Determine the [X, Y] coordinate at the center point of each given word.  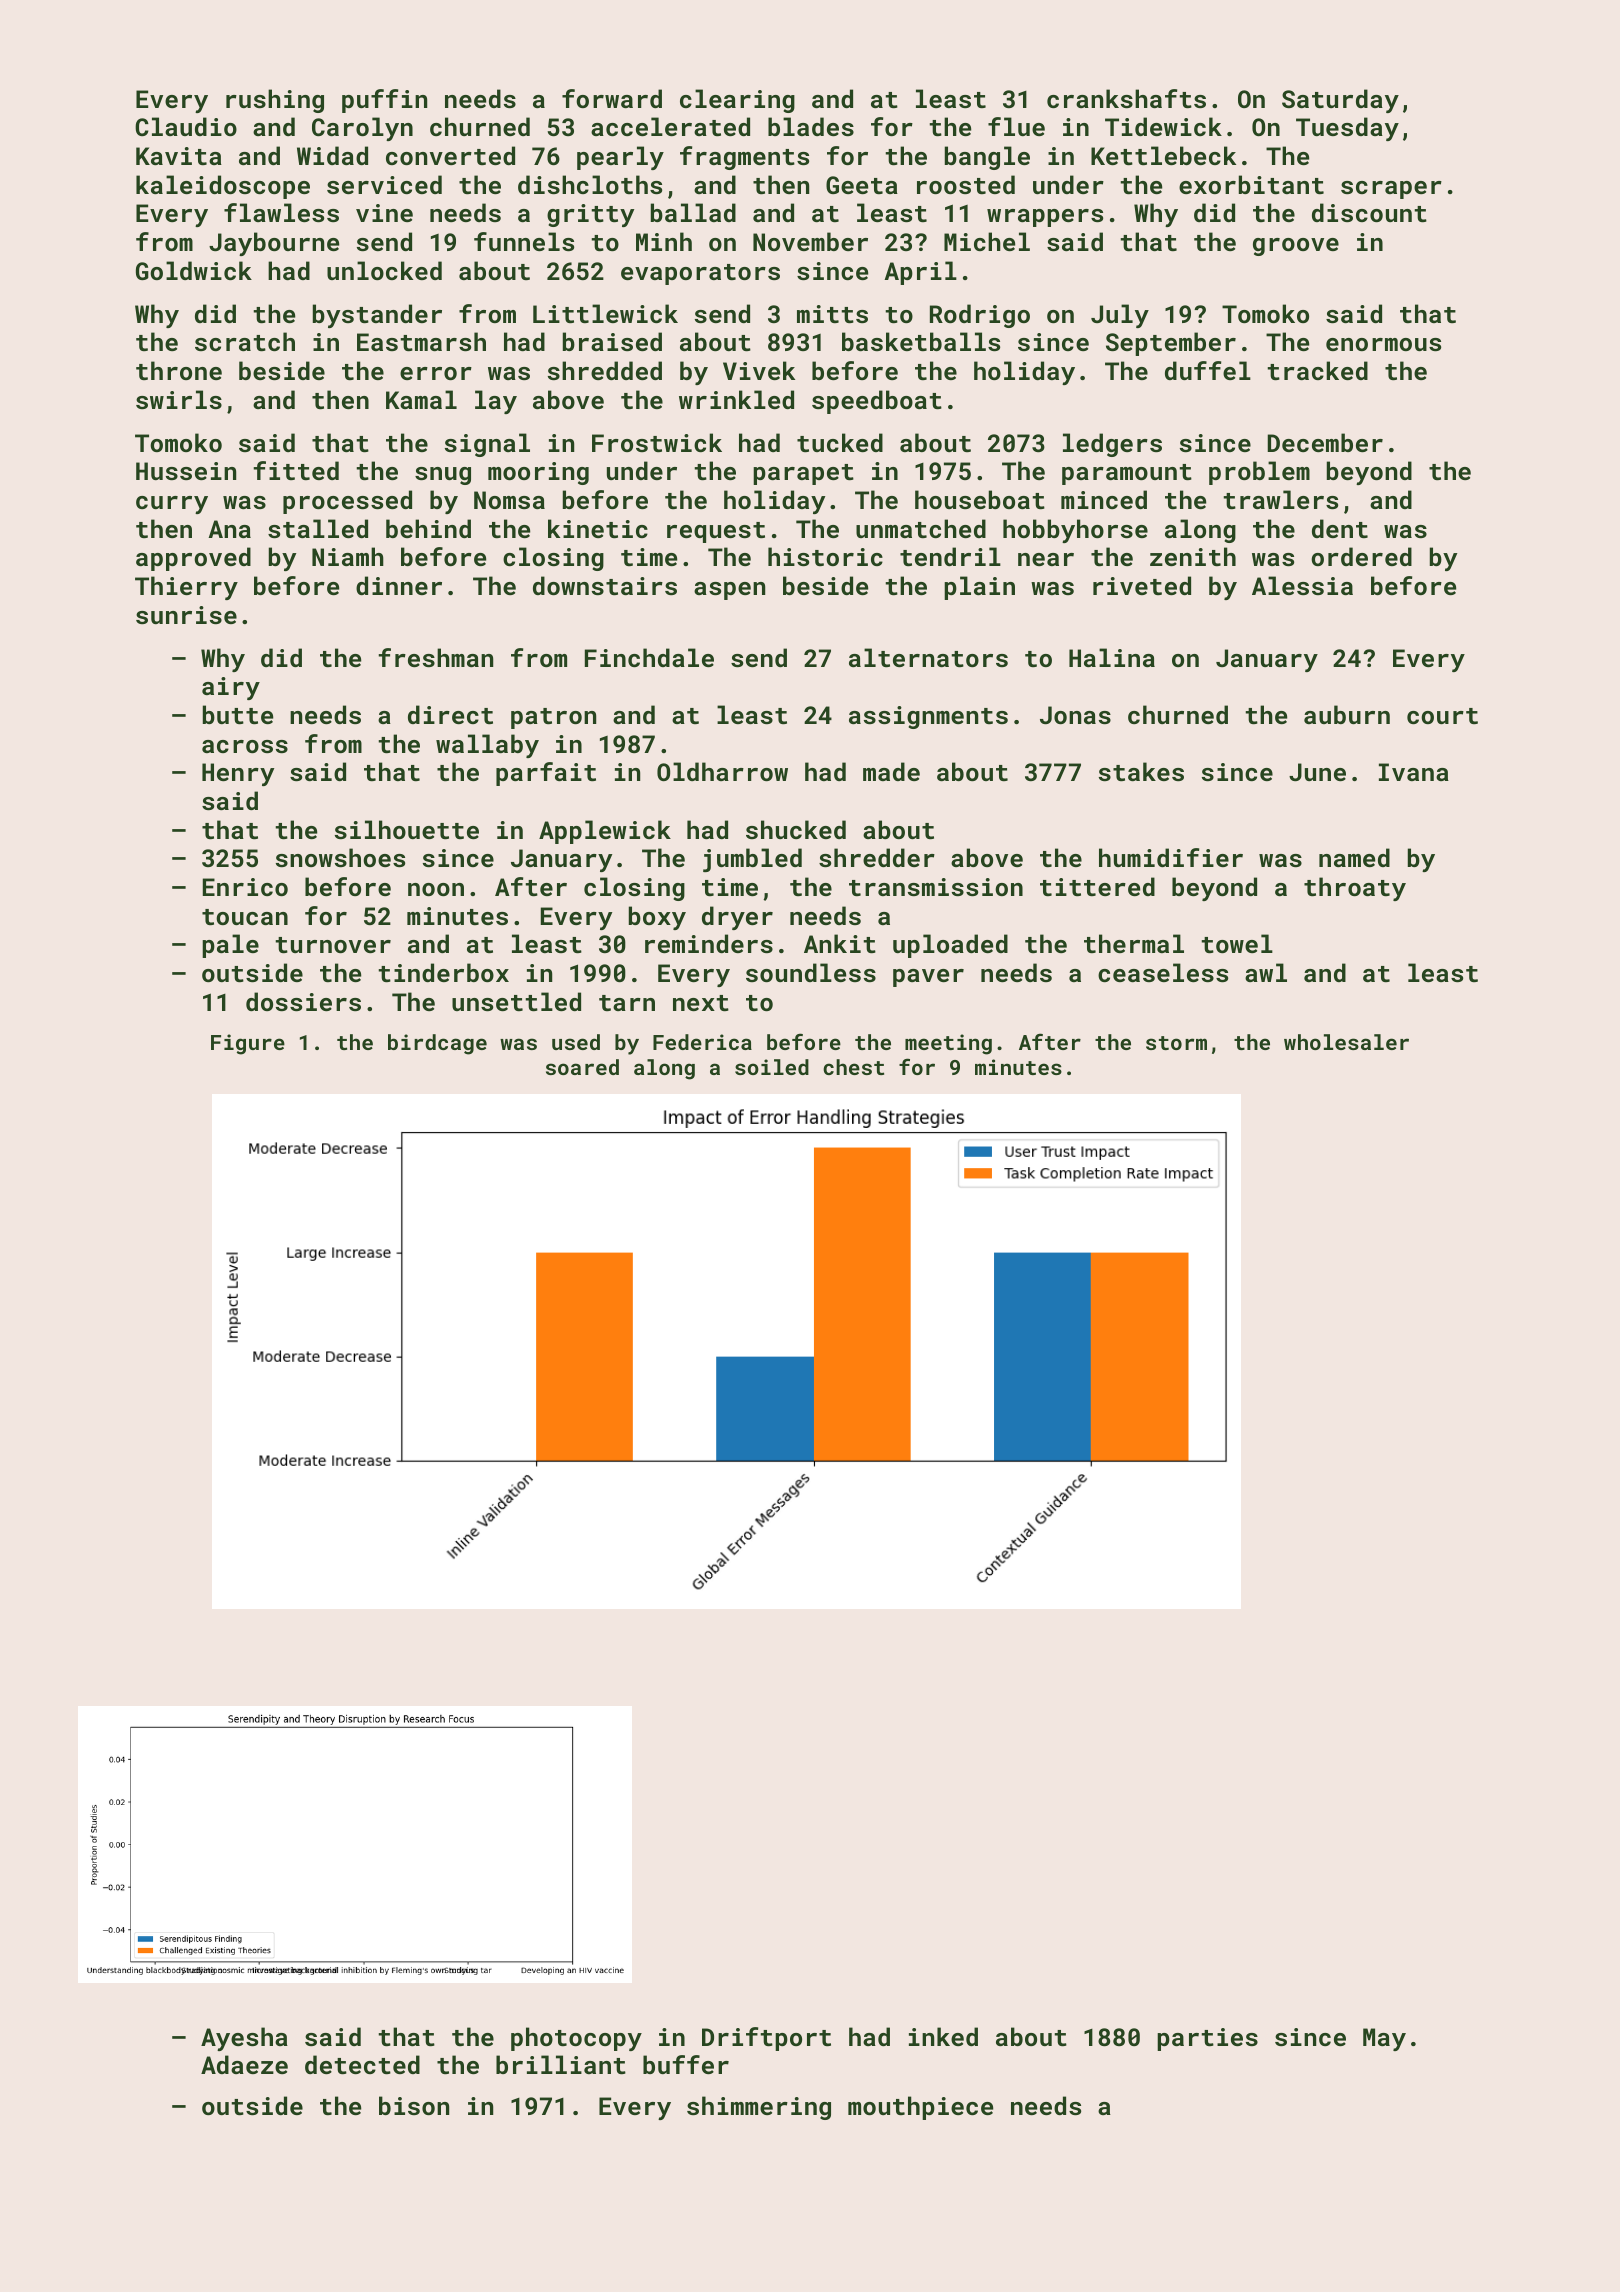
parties [1207, 2039]
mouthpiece [920, 2108]
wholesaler [1346, 1042]
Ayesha [244, 2039]
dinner [399, 585]
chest [853, 1067]
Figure [248, 1044]
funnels [524, 241]
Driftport [766, 2039]
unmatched [921, 528]
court [1442, 716]
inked [943, 2036]
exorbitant [1251, 184]
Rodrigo [980, 316]
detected [362, 2064]
